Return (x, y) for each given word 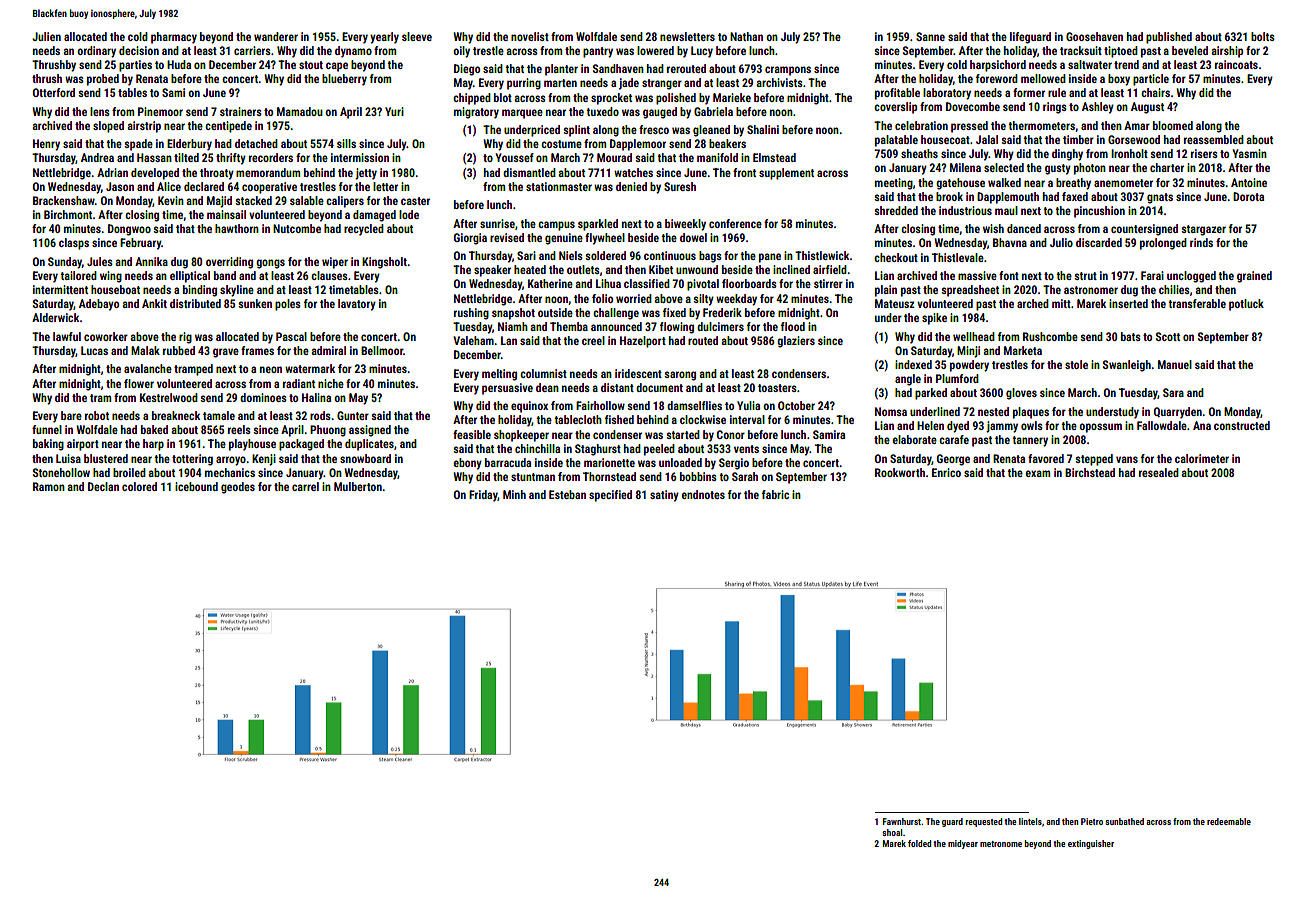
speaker (492, 271)
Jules (100, 261)
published (1169, 38)
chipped (472, 99)
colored (139, 486)
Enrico (946, 472)
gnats (1160, 198)
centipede (228, 127)
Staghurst (598, 450)
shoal (892, 832)
